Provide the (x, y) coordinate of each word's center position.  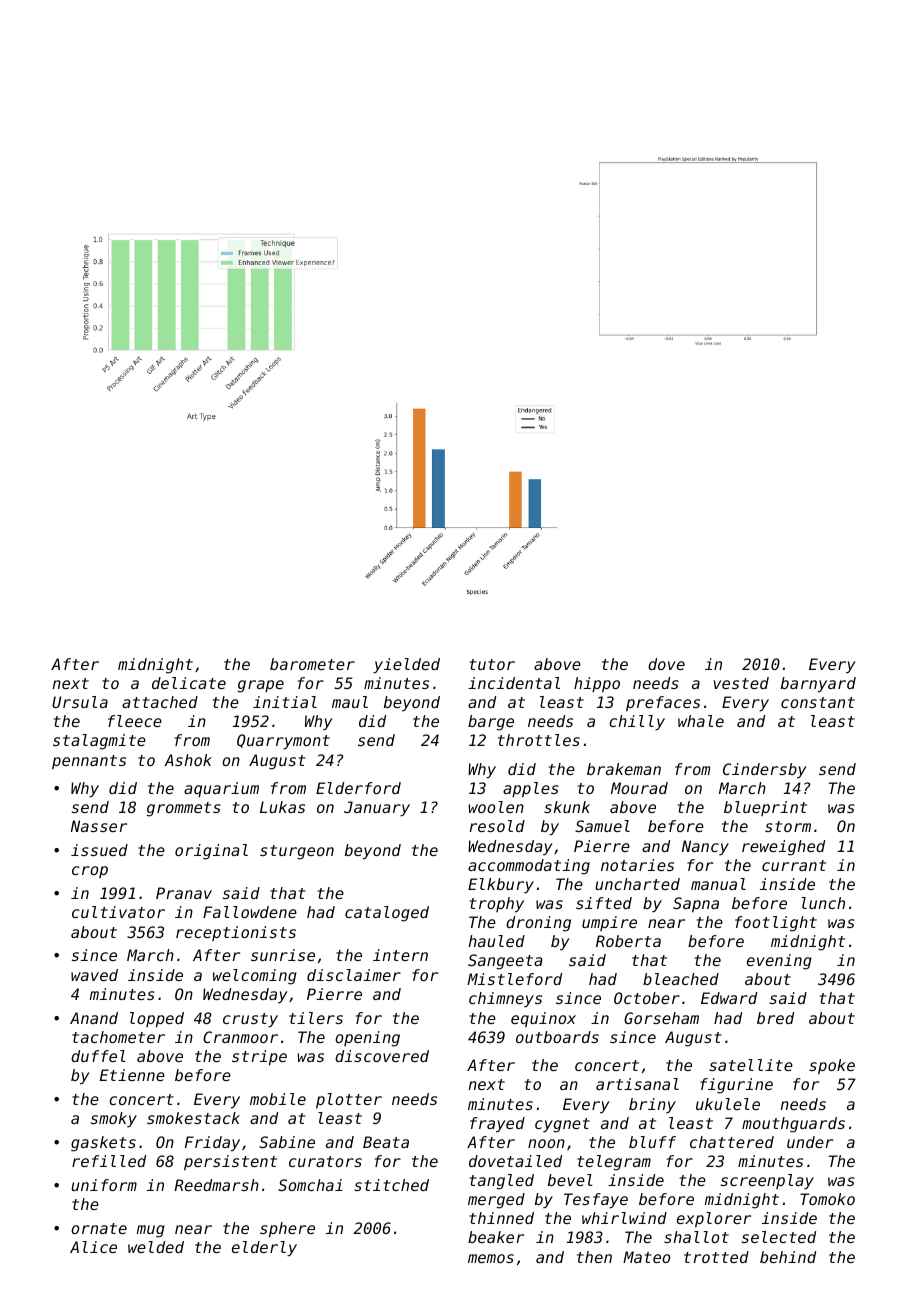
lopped (157, 1020)
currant (794, 865)
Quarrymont (283, 742)
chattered (732, 1142)
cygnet (562, 1125)
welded (156, 1247)
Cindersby (765, 771)
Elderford (358, 788)
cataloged (387, 914)
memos (491, 1258)
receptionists (236, 933)
